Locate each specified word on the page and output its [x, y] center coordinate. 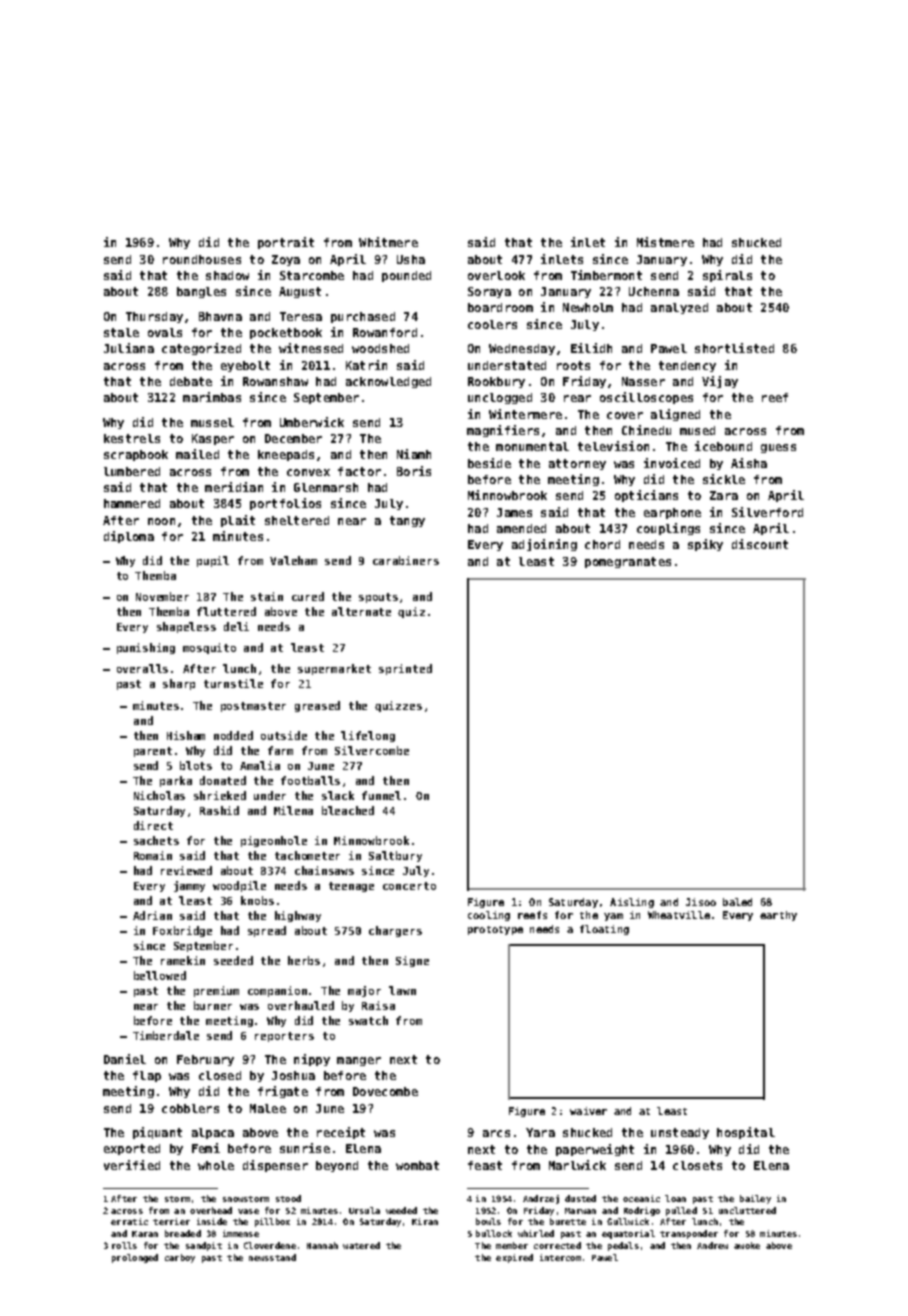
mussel [212, 422]
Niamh [414, 454]
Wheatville [679, 915]
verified [132, 1165]
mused [697, 430]
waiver [588, 1111]
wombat [417, 1165]
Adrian [152, 915]
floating [604, 930]
